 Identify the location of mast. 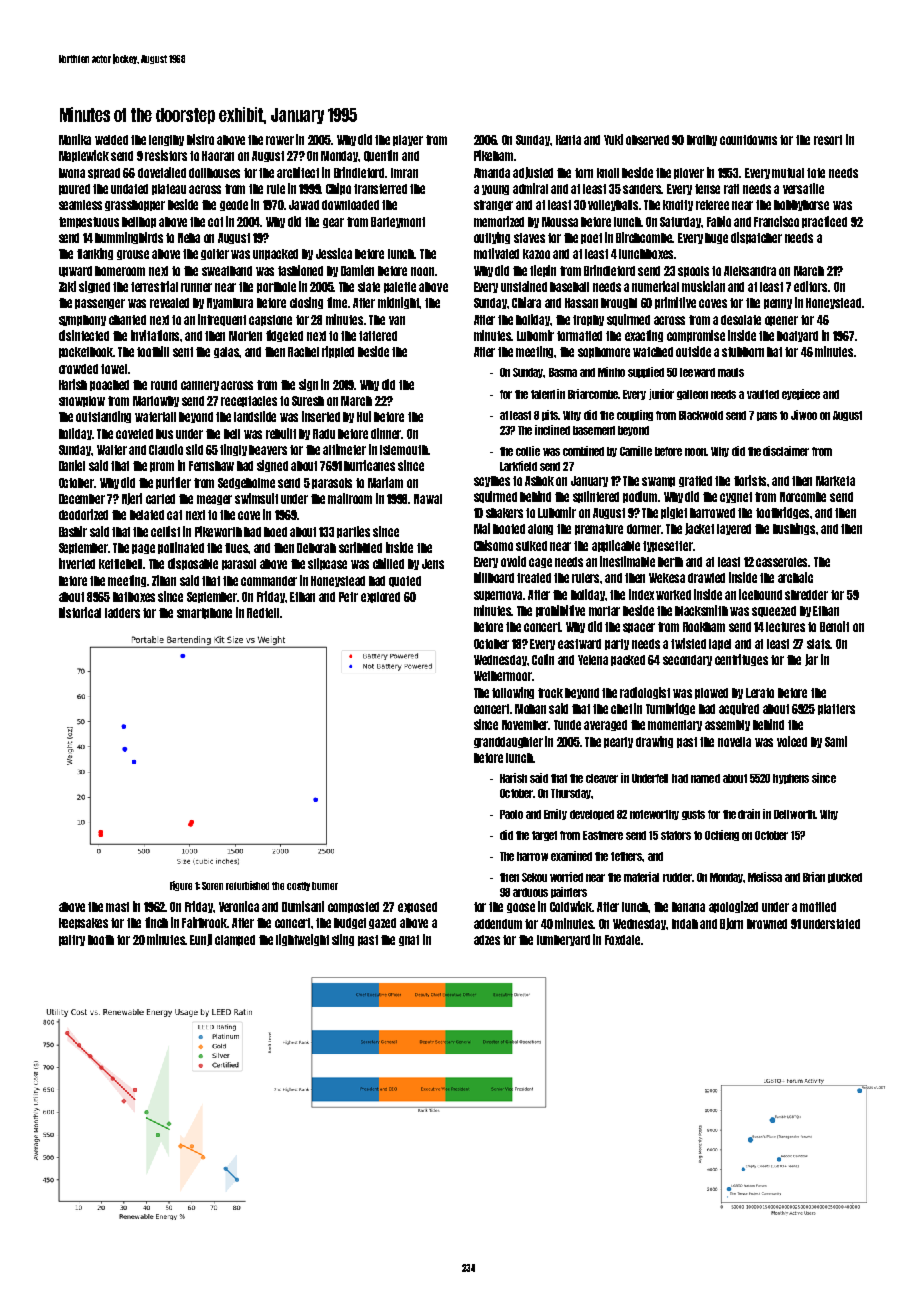
(117, 907).
